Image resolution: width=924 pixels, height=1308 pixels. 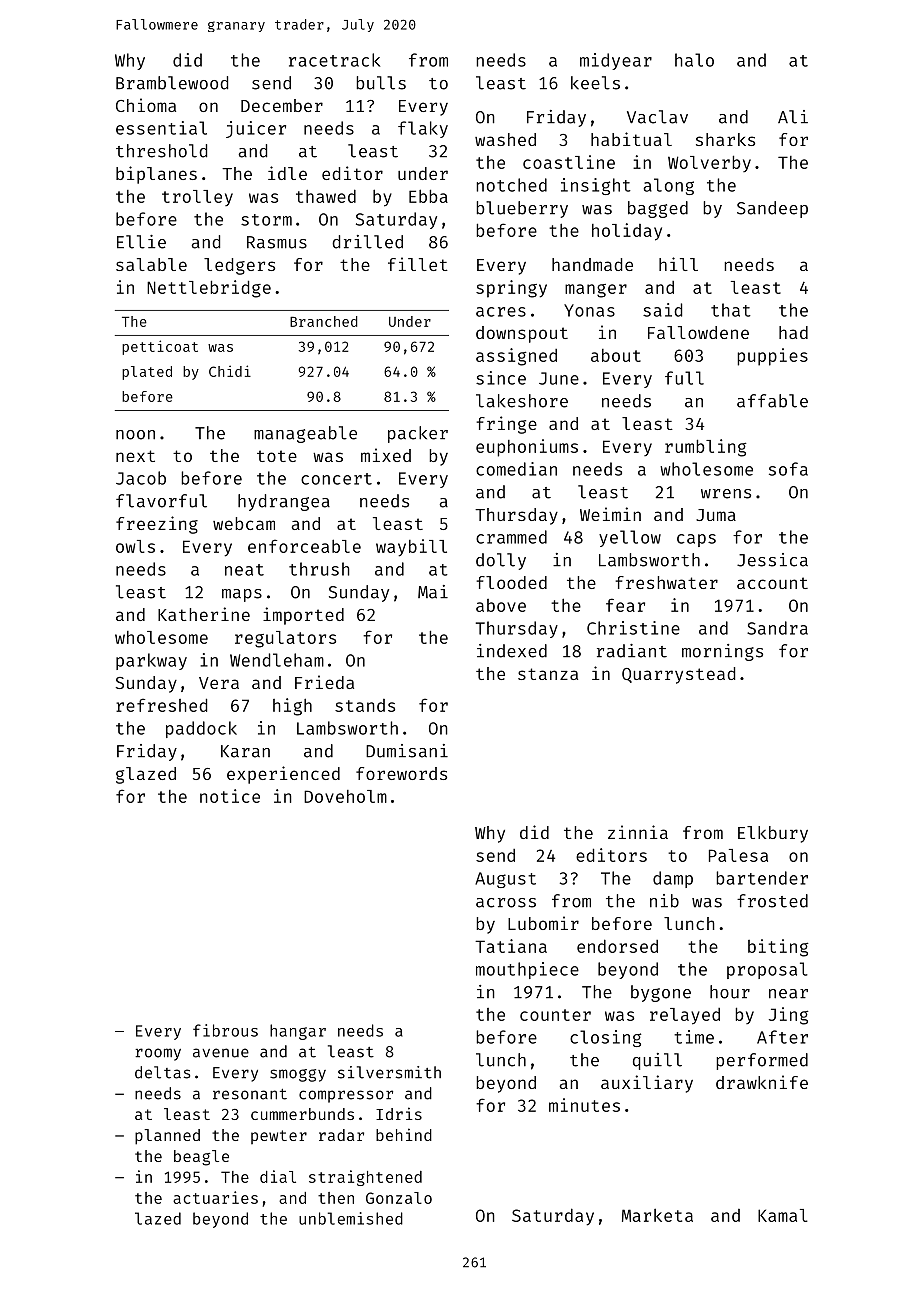 I want to click on tote, so click(x=277, y=456).
